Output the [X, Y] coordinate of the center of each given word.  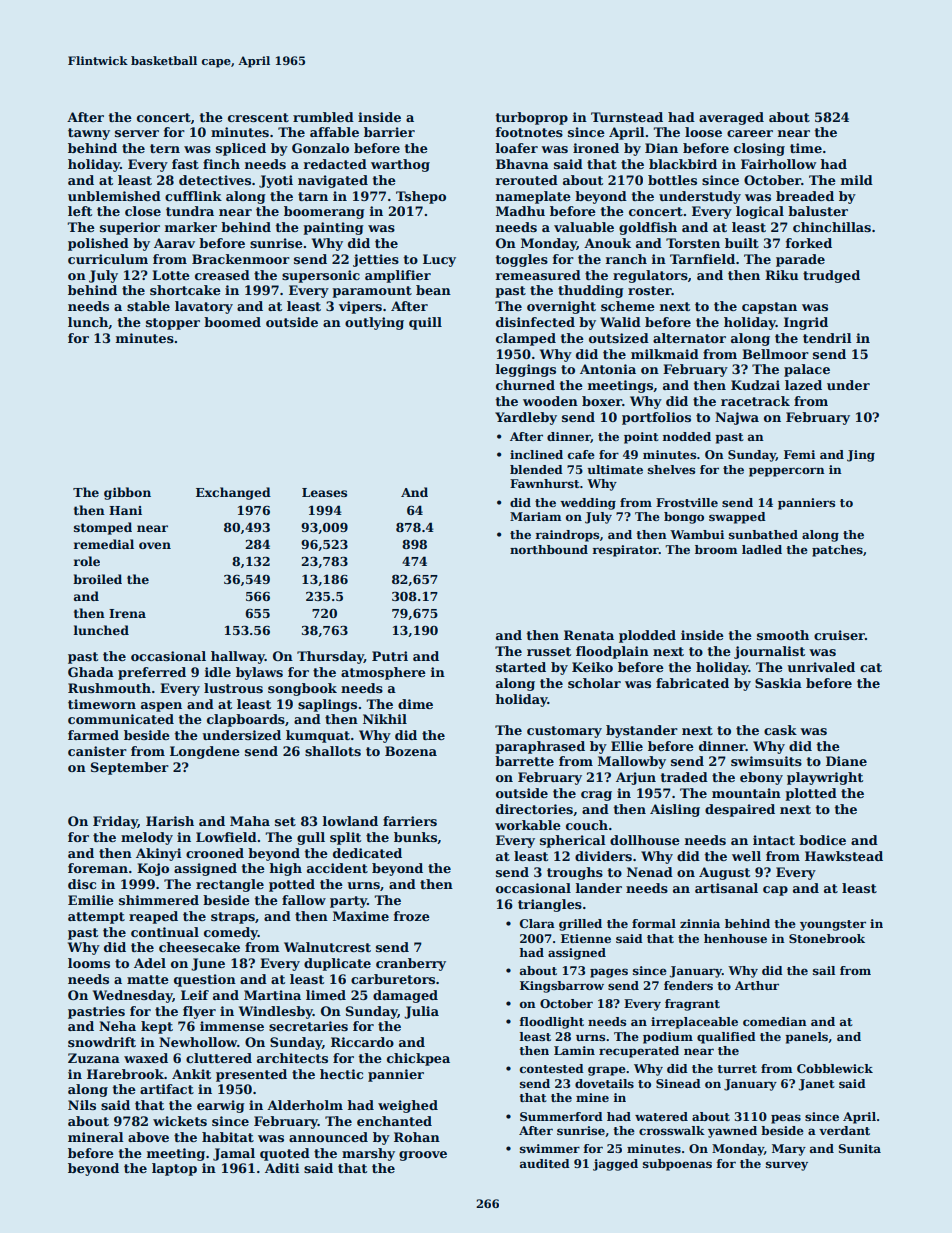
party [348, 902]
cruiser [839, 635]
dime [415, 704]
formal [654, 923]
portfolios [656, 418]
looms [89, 963]
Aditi [282, 1168]
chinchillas [832, 227]
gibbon [127, 493]
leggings [526, 370]
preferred [152, 673]
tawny [89, 134]
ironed [596, 148]
